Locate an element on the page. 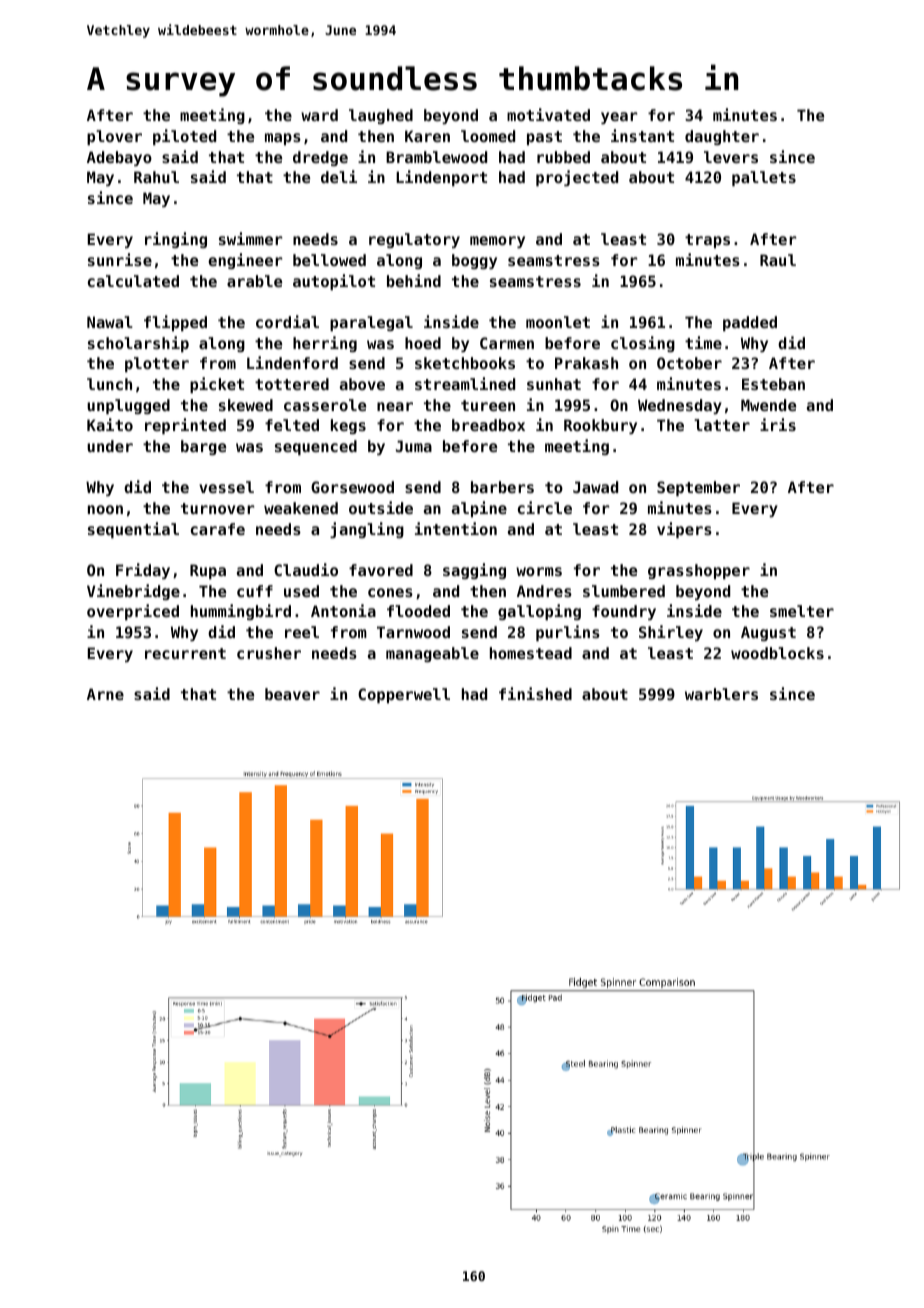 This document has height=1308, width=924. moonlet is located at coordinates (558, 322).
